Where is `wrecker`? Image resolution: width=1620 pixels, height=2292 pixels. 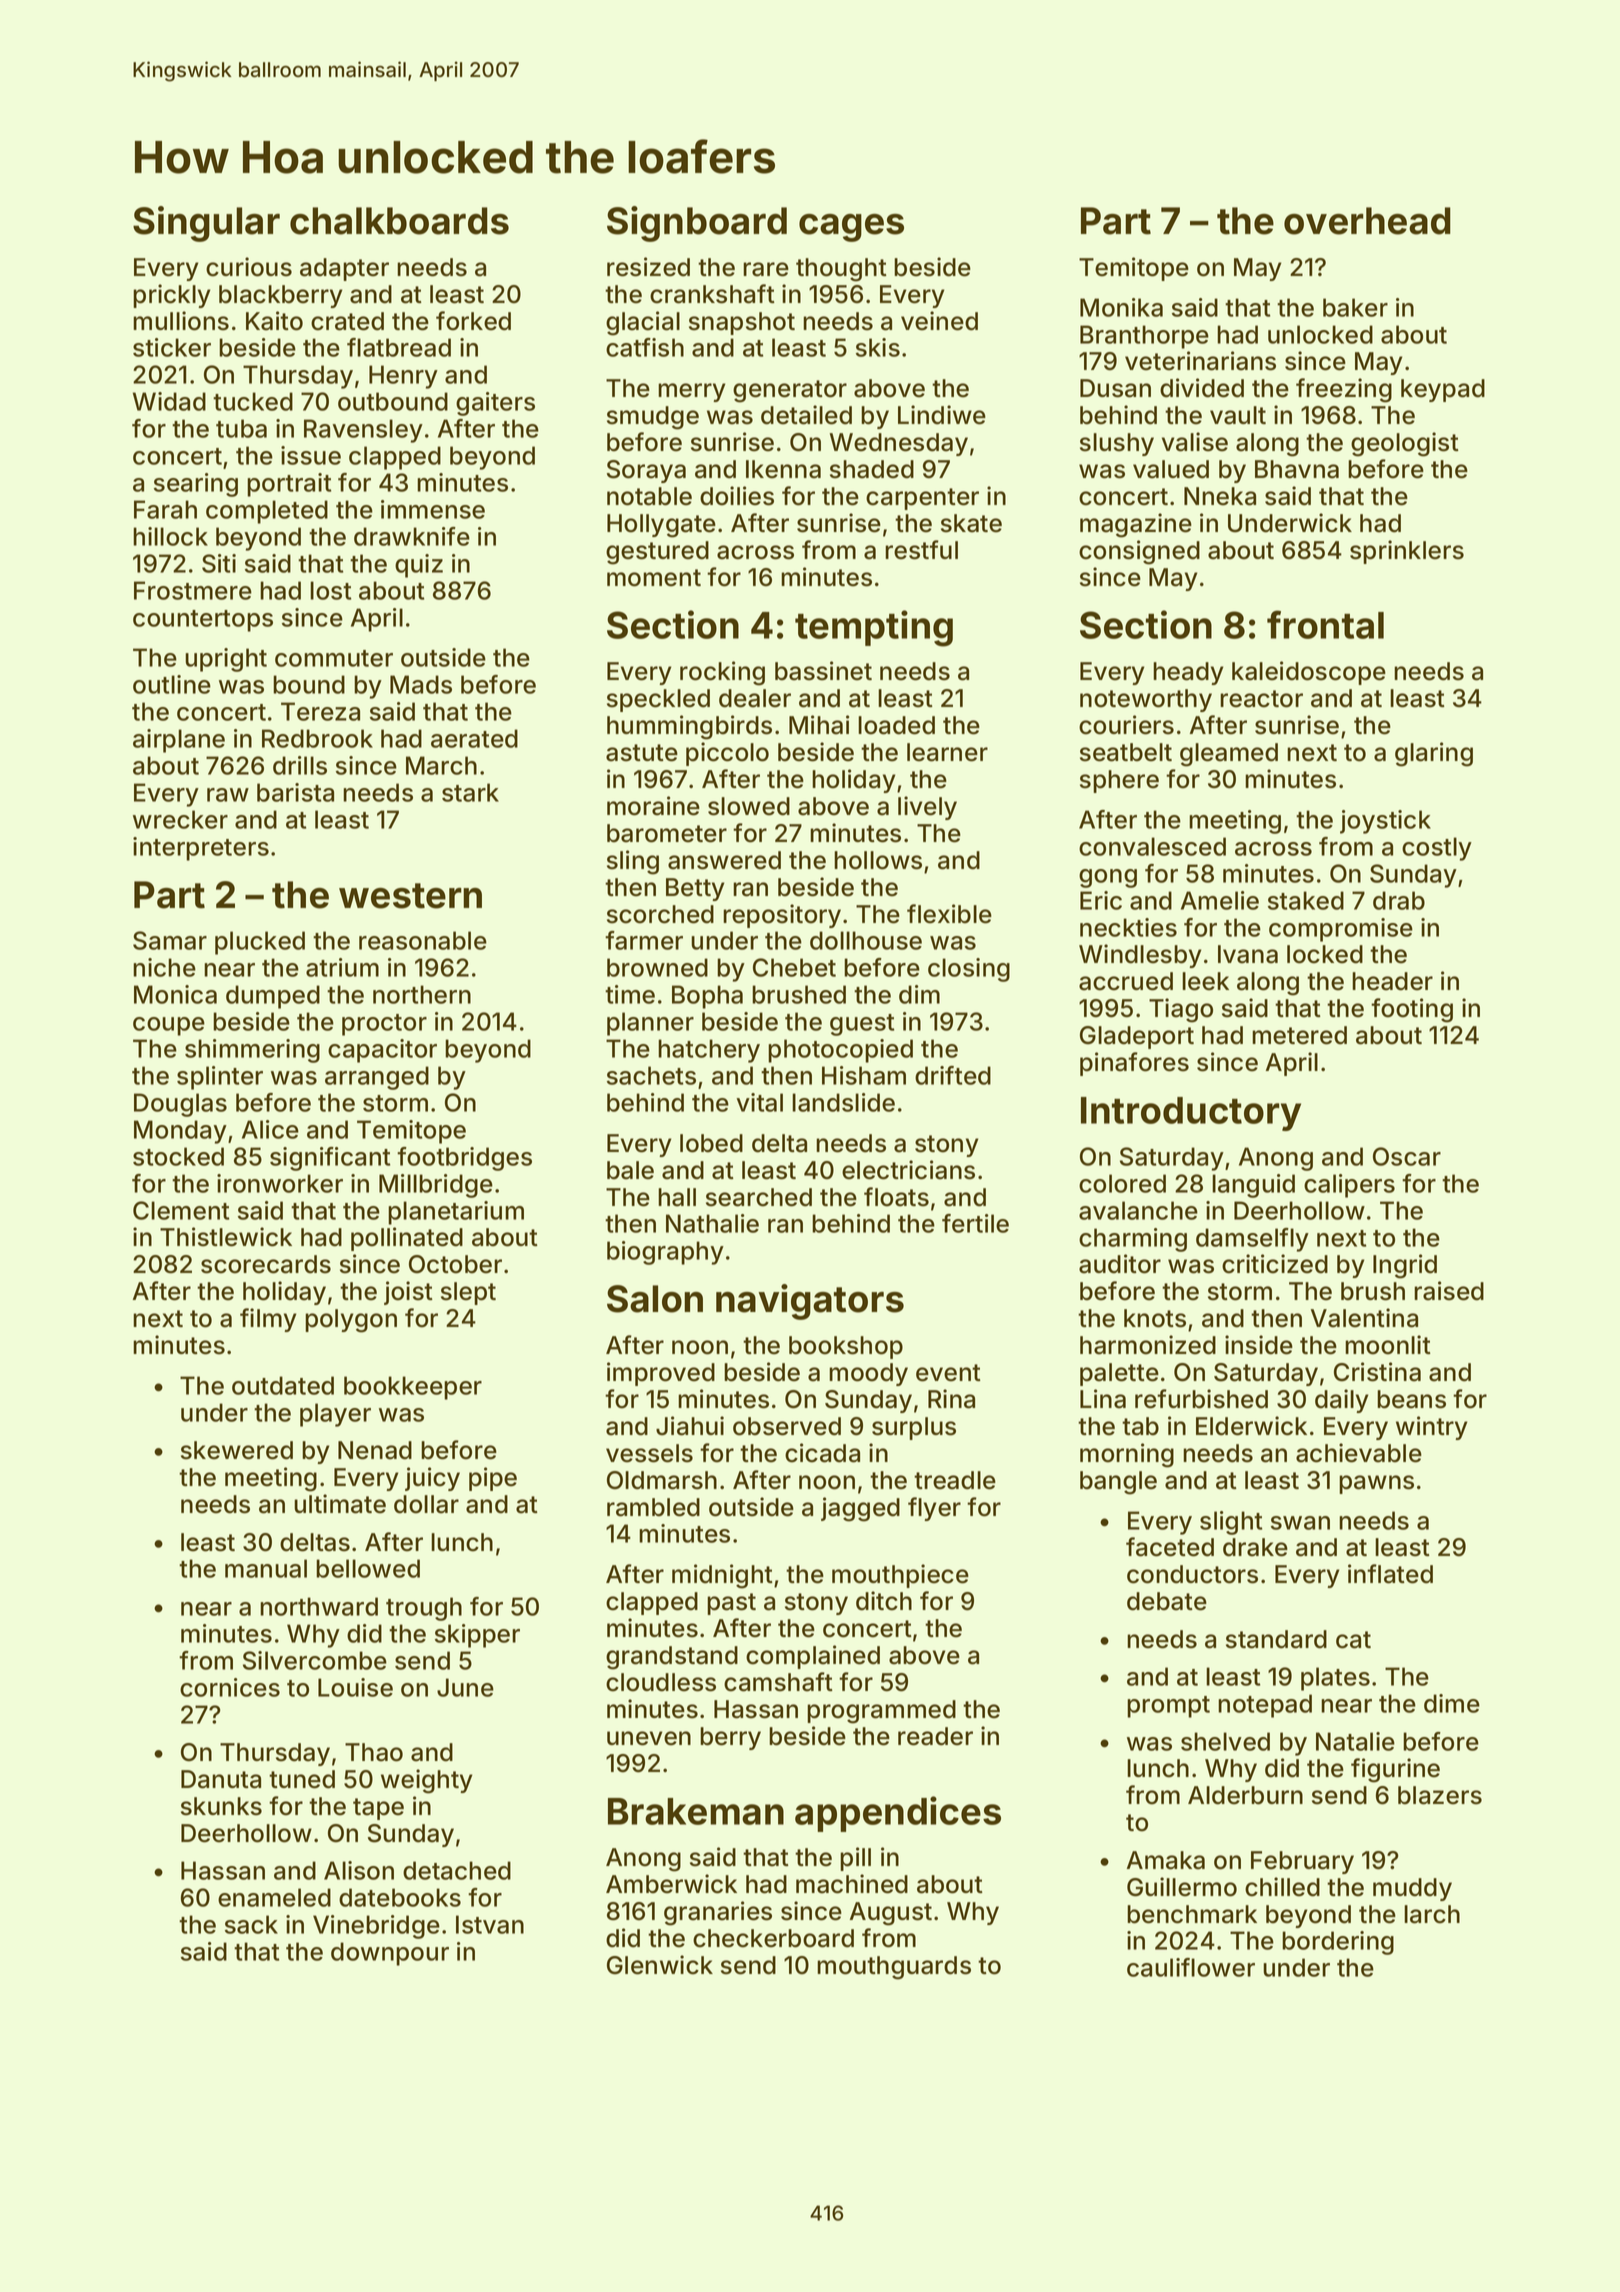
wrecker is located at coordinates (180, 819).
